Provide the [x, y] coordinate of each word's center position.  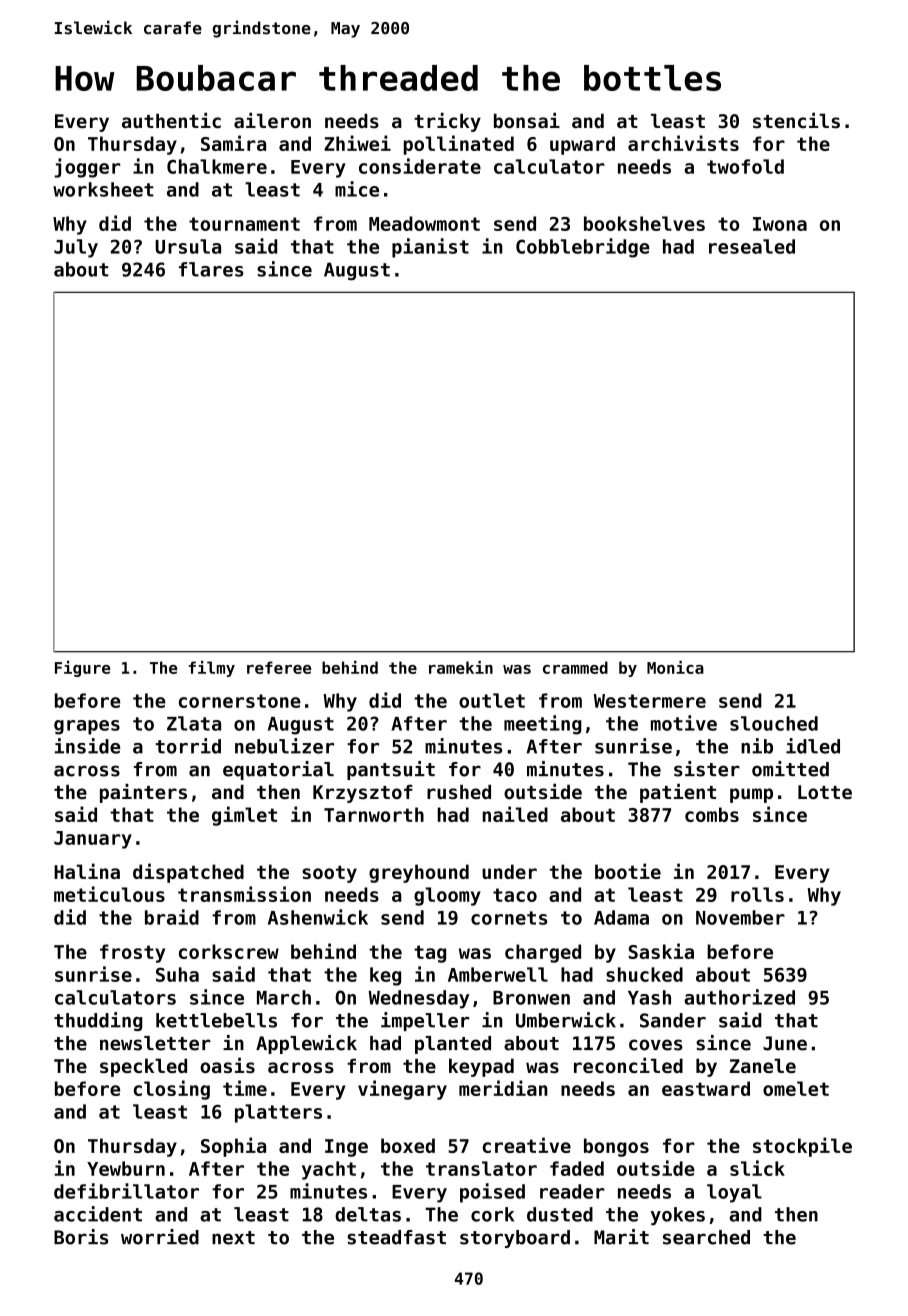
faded [577, 1168]
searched [706, 1237]
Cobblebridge [583, 248]
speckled [143, 1067]
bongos [616, 1147]
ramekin [461, 667]
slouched [774, 723]
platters [278, 1113]
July [76, 248]
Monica [675, 667]
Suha [177, 974]
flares [211, 269]
